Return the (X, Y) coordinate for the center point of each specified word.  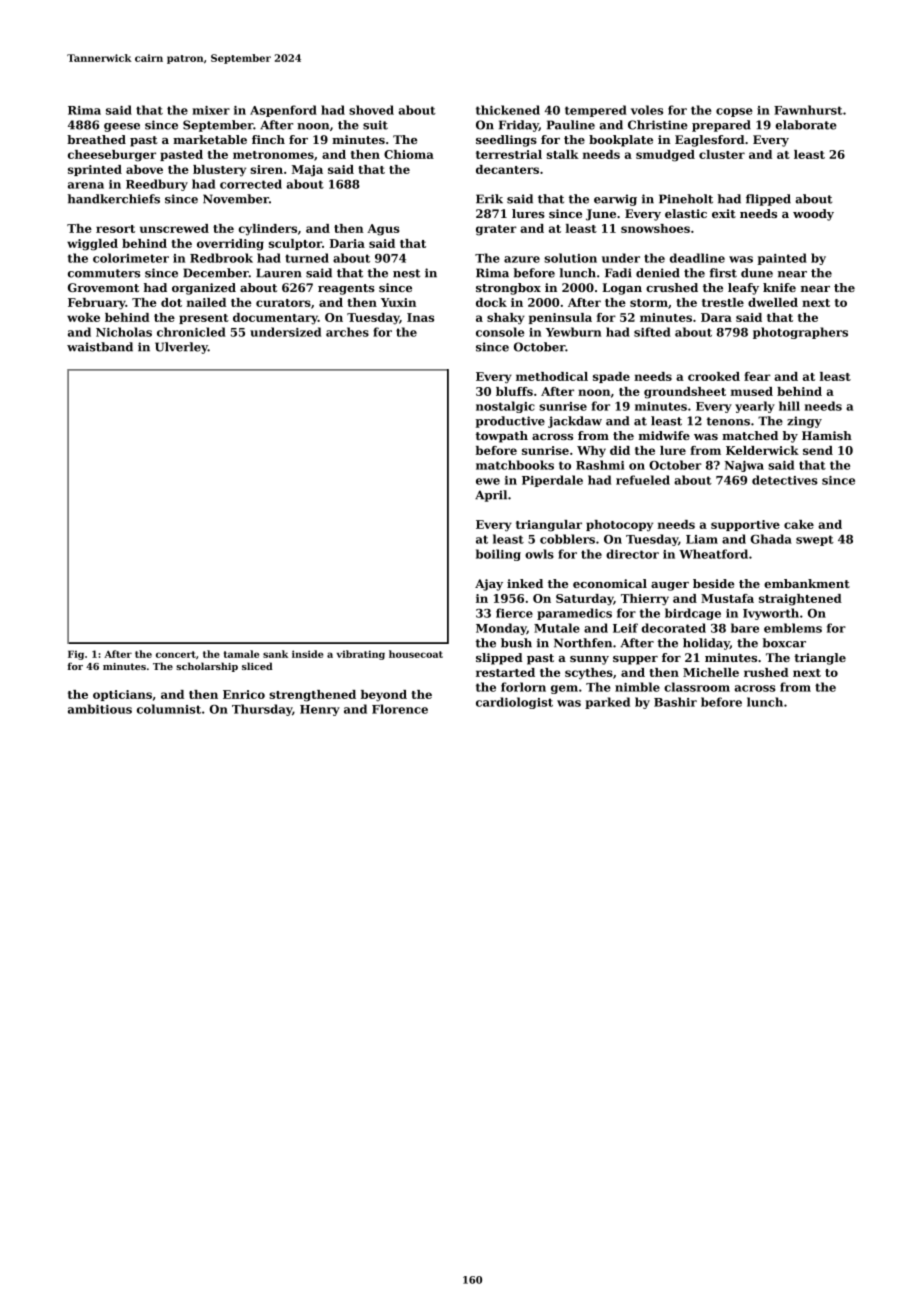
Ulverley (181, 348)
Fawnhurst (808, 110)
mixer (211, 110)
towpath (502, 437)
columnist (169, 709)
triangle (820, 659)
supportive (745, 525)
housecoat (416, 654)
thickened (508, 110)
